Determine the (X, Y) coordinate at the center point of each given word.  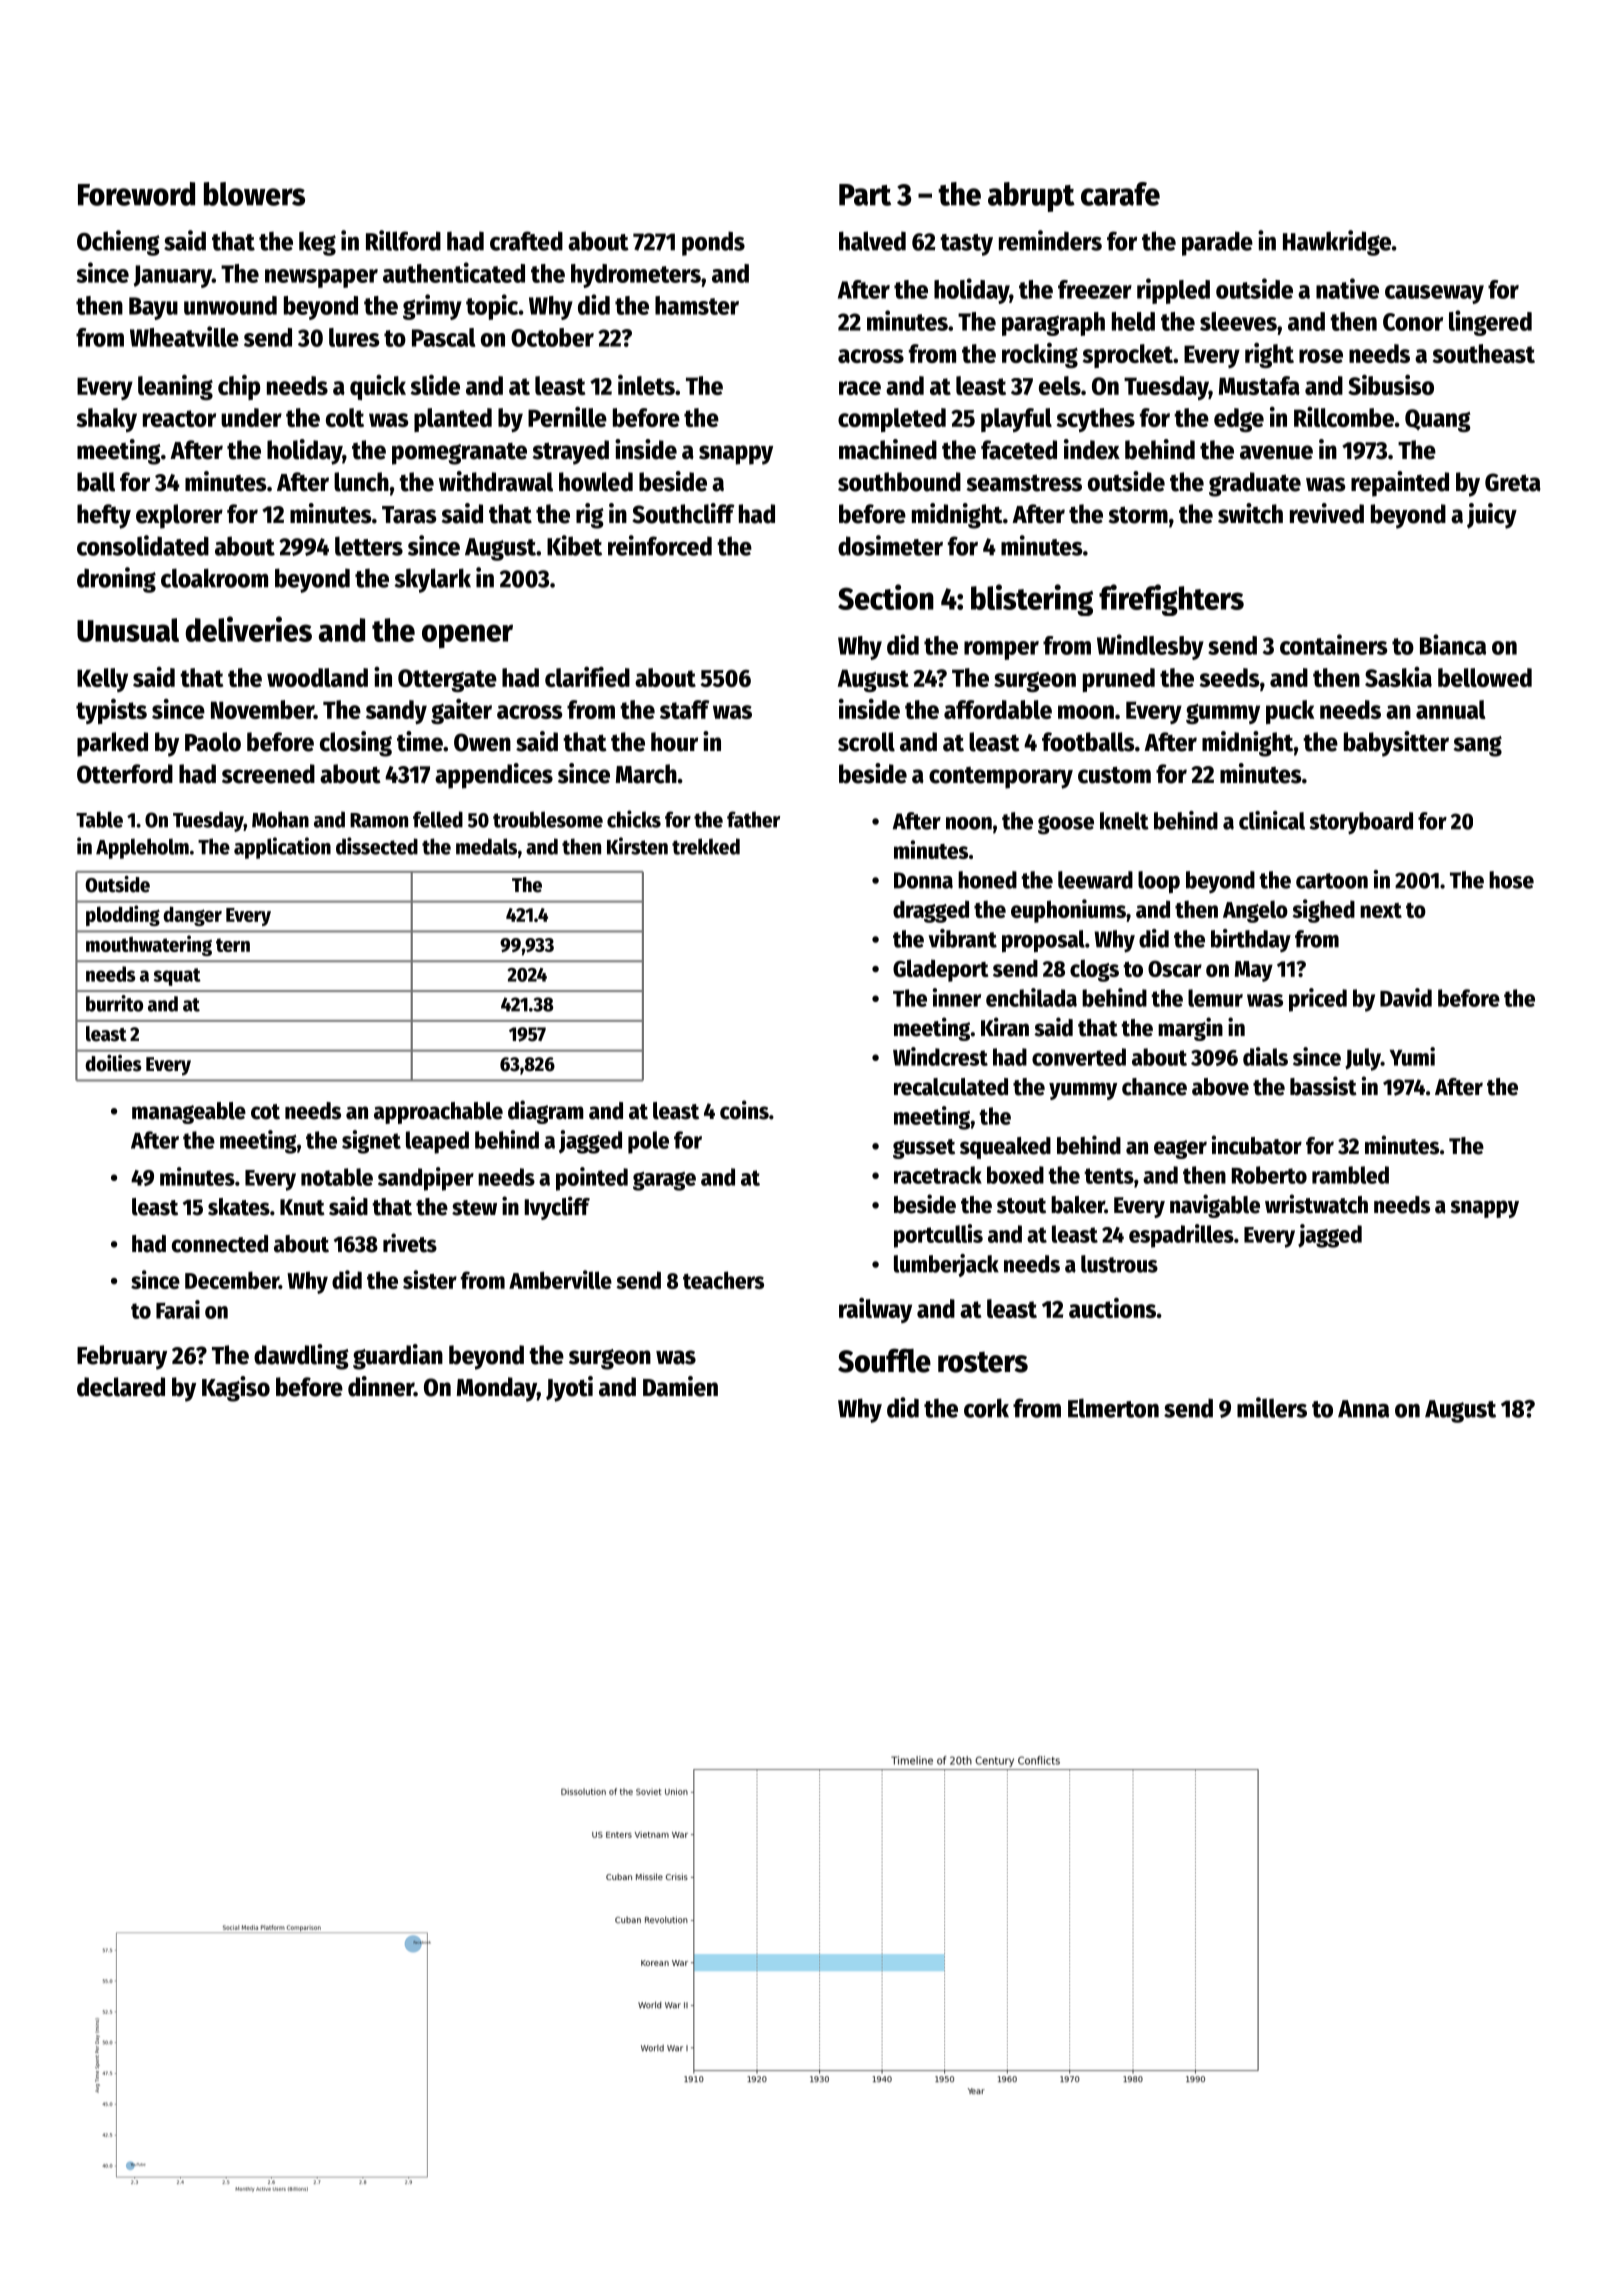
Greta (1513, 482)
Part (865, 195)
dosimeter (890, 545)
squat (177, 977)
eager (1180, 1149)
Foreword (136, 194)
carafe (1120, 194)
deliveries (248, 629)
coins (744, 1110)
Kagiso (236, 1389)
